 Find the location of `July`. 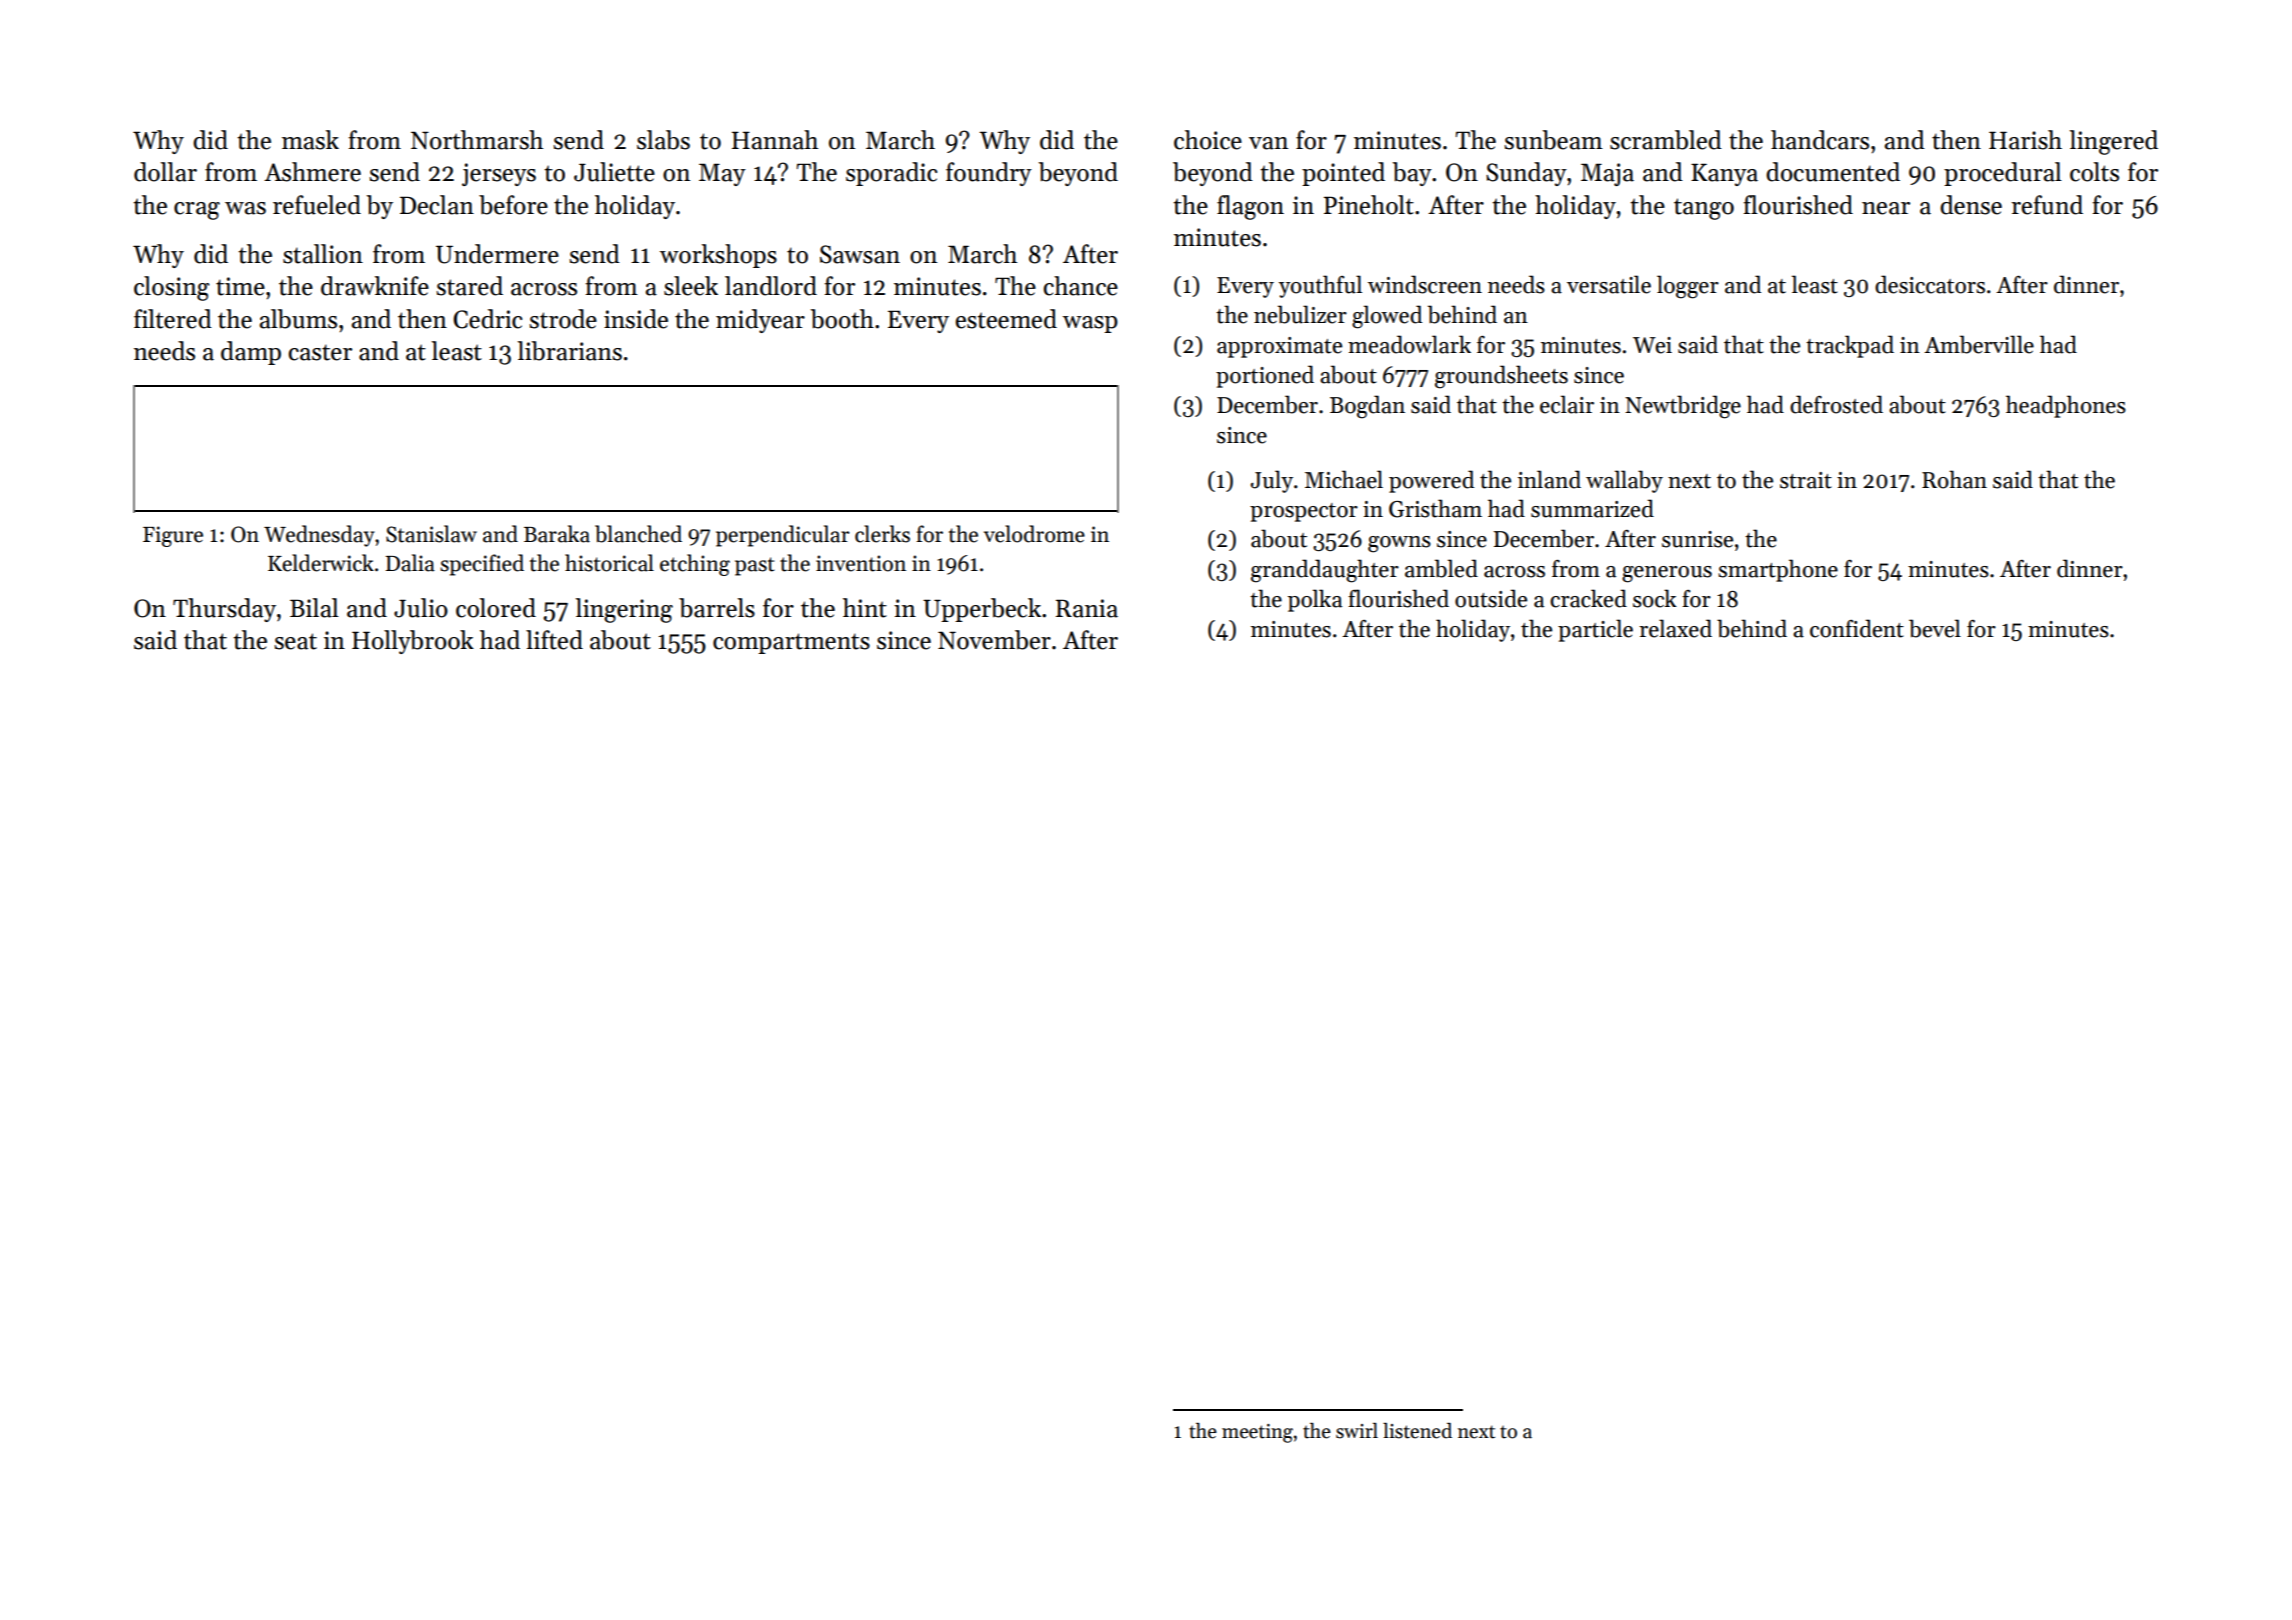

July is located at coordinates (1272, 481).
